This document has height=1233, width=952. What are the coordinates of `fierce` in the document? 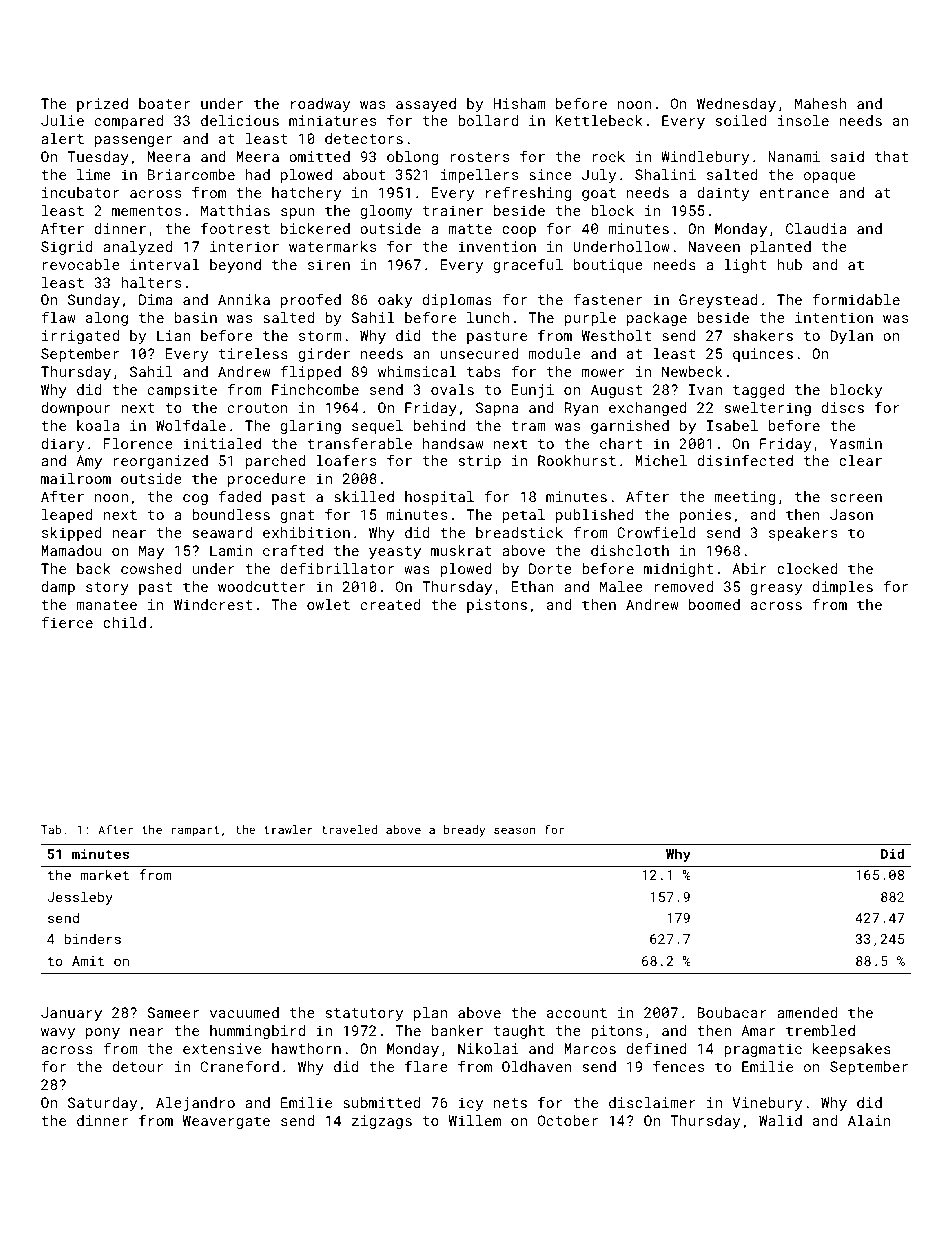 It's located at (67, 622).
